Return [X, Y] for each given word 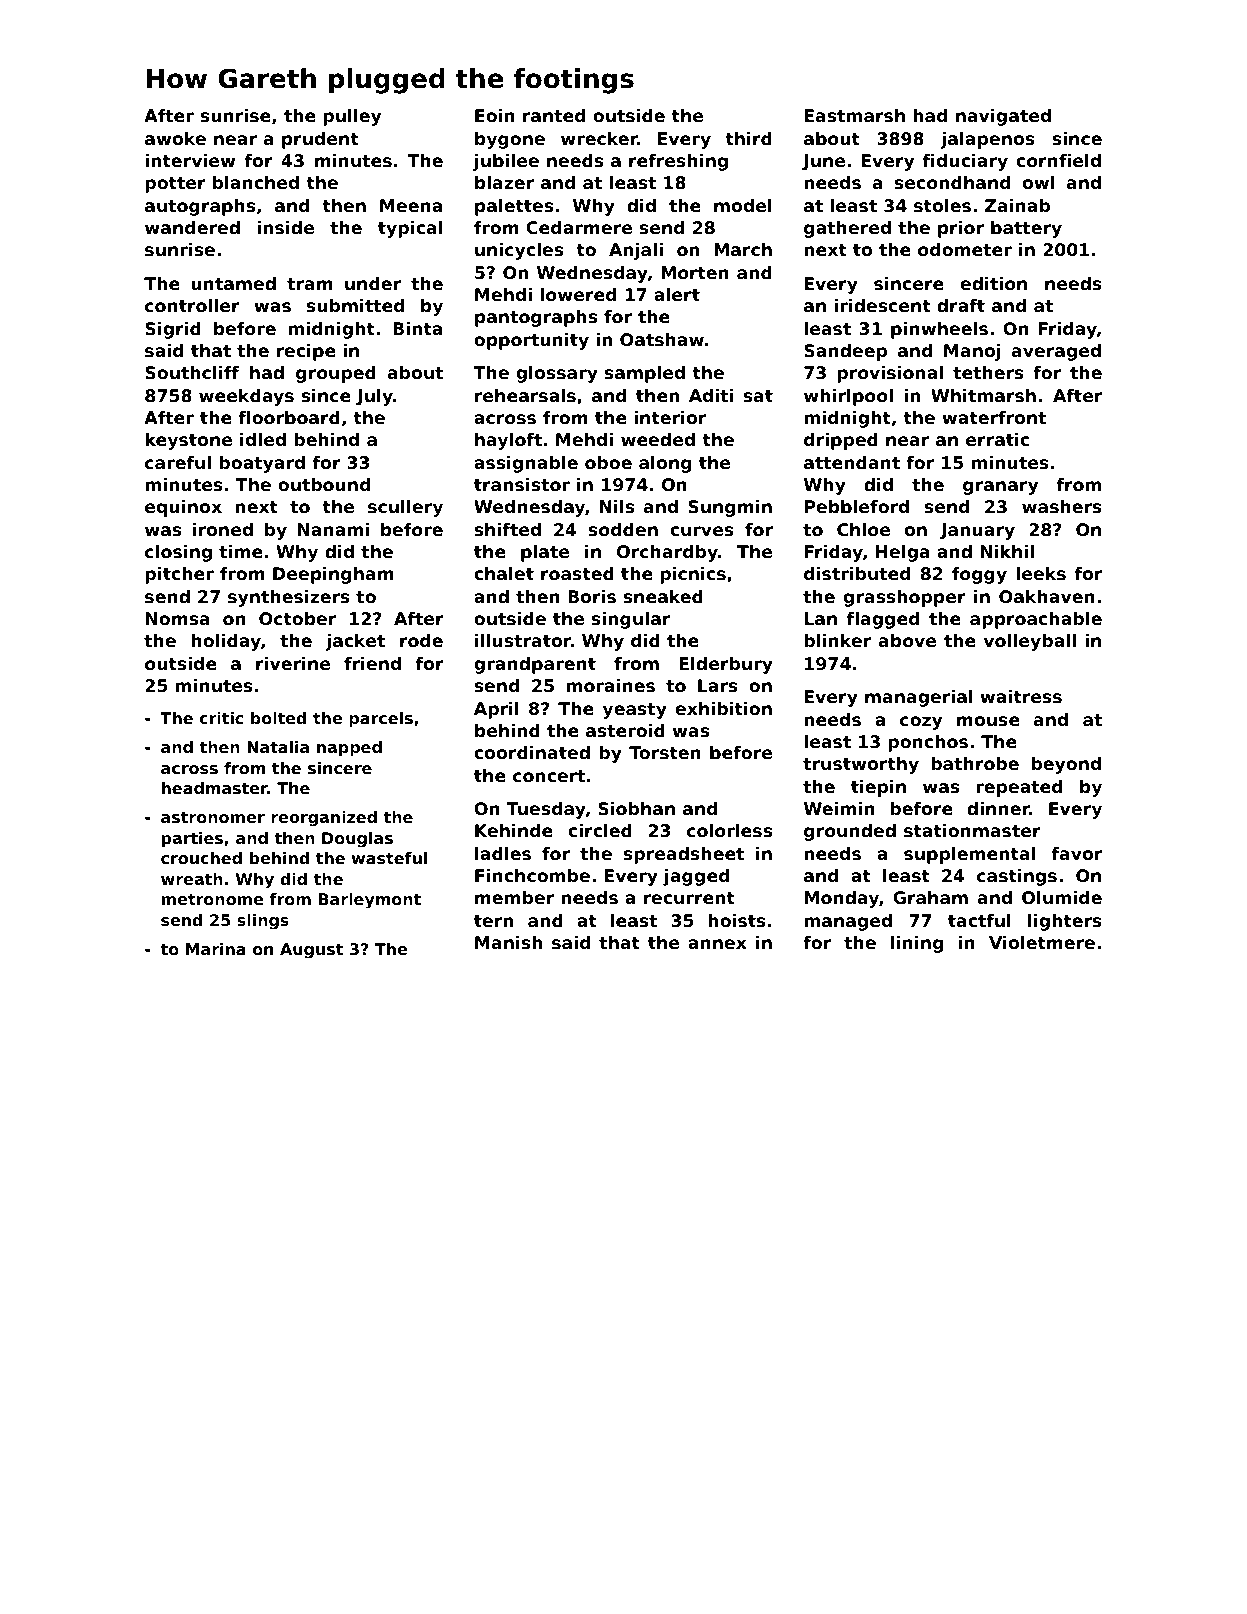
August [311, 951]
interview [190, 160]
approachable [1036, 620]
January [977, 531]
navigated [1003, 117]
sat [758, 396]
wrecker [599, 138]
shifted [507, 529]
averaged [1056, 352]
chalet [504, 573]
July [374, 397]
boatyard [262, 464]
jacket [355, 642]
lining [917, 944]
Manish [508, 942]
